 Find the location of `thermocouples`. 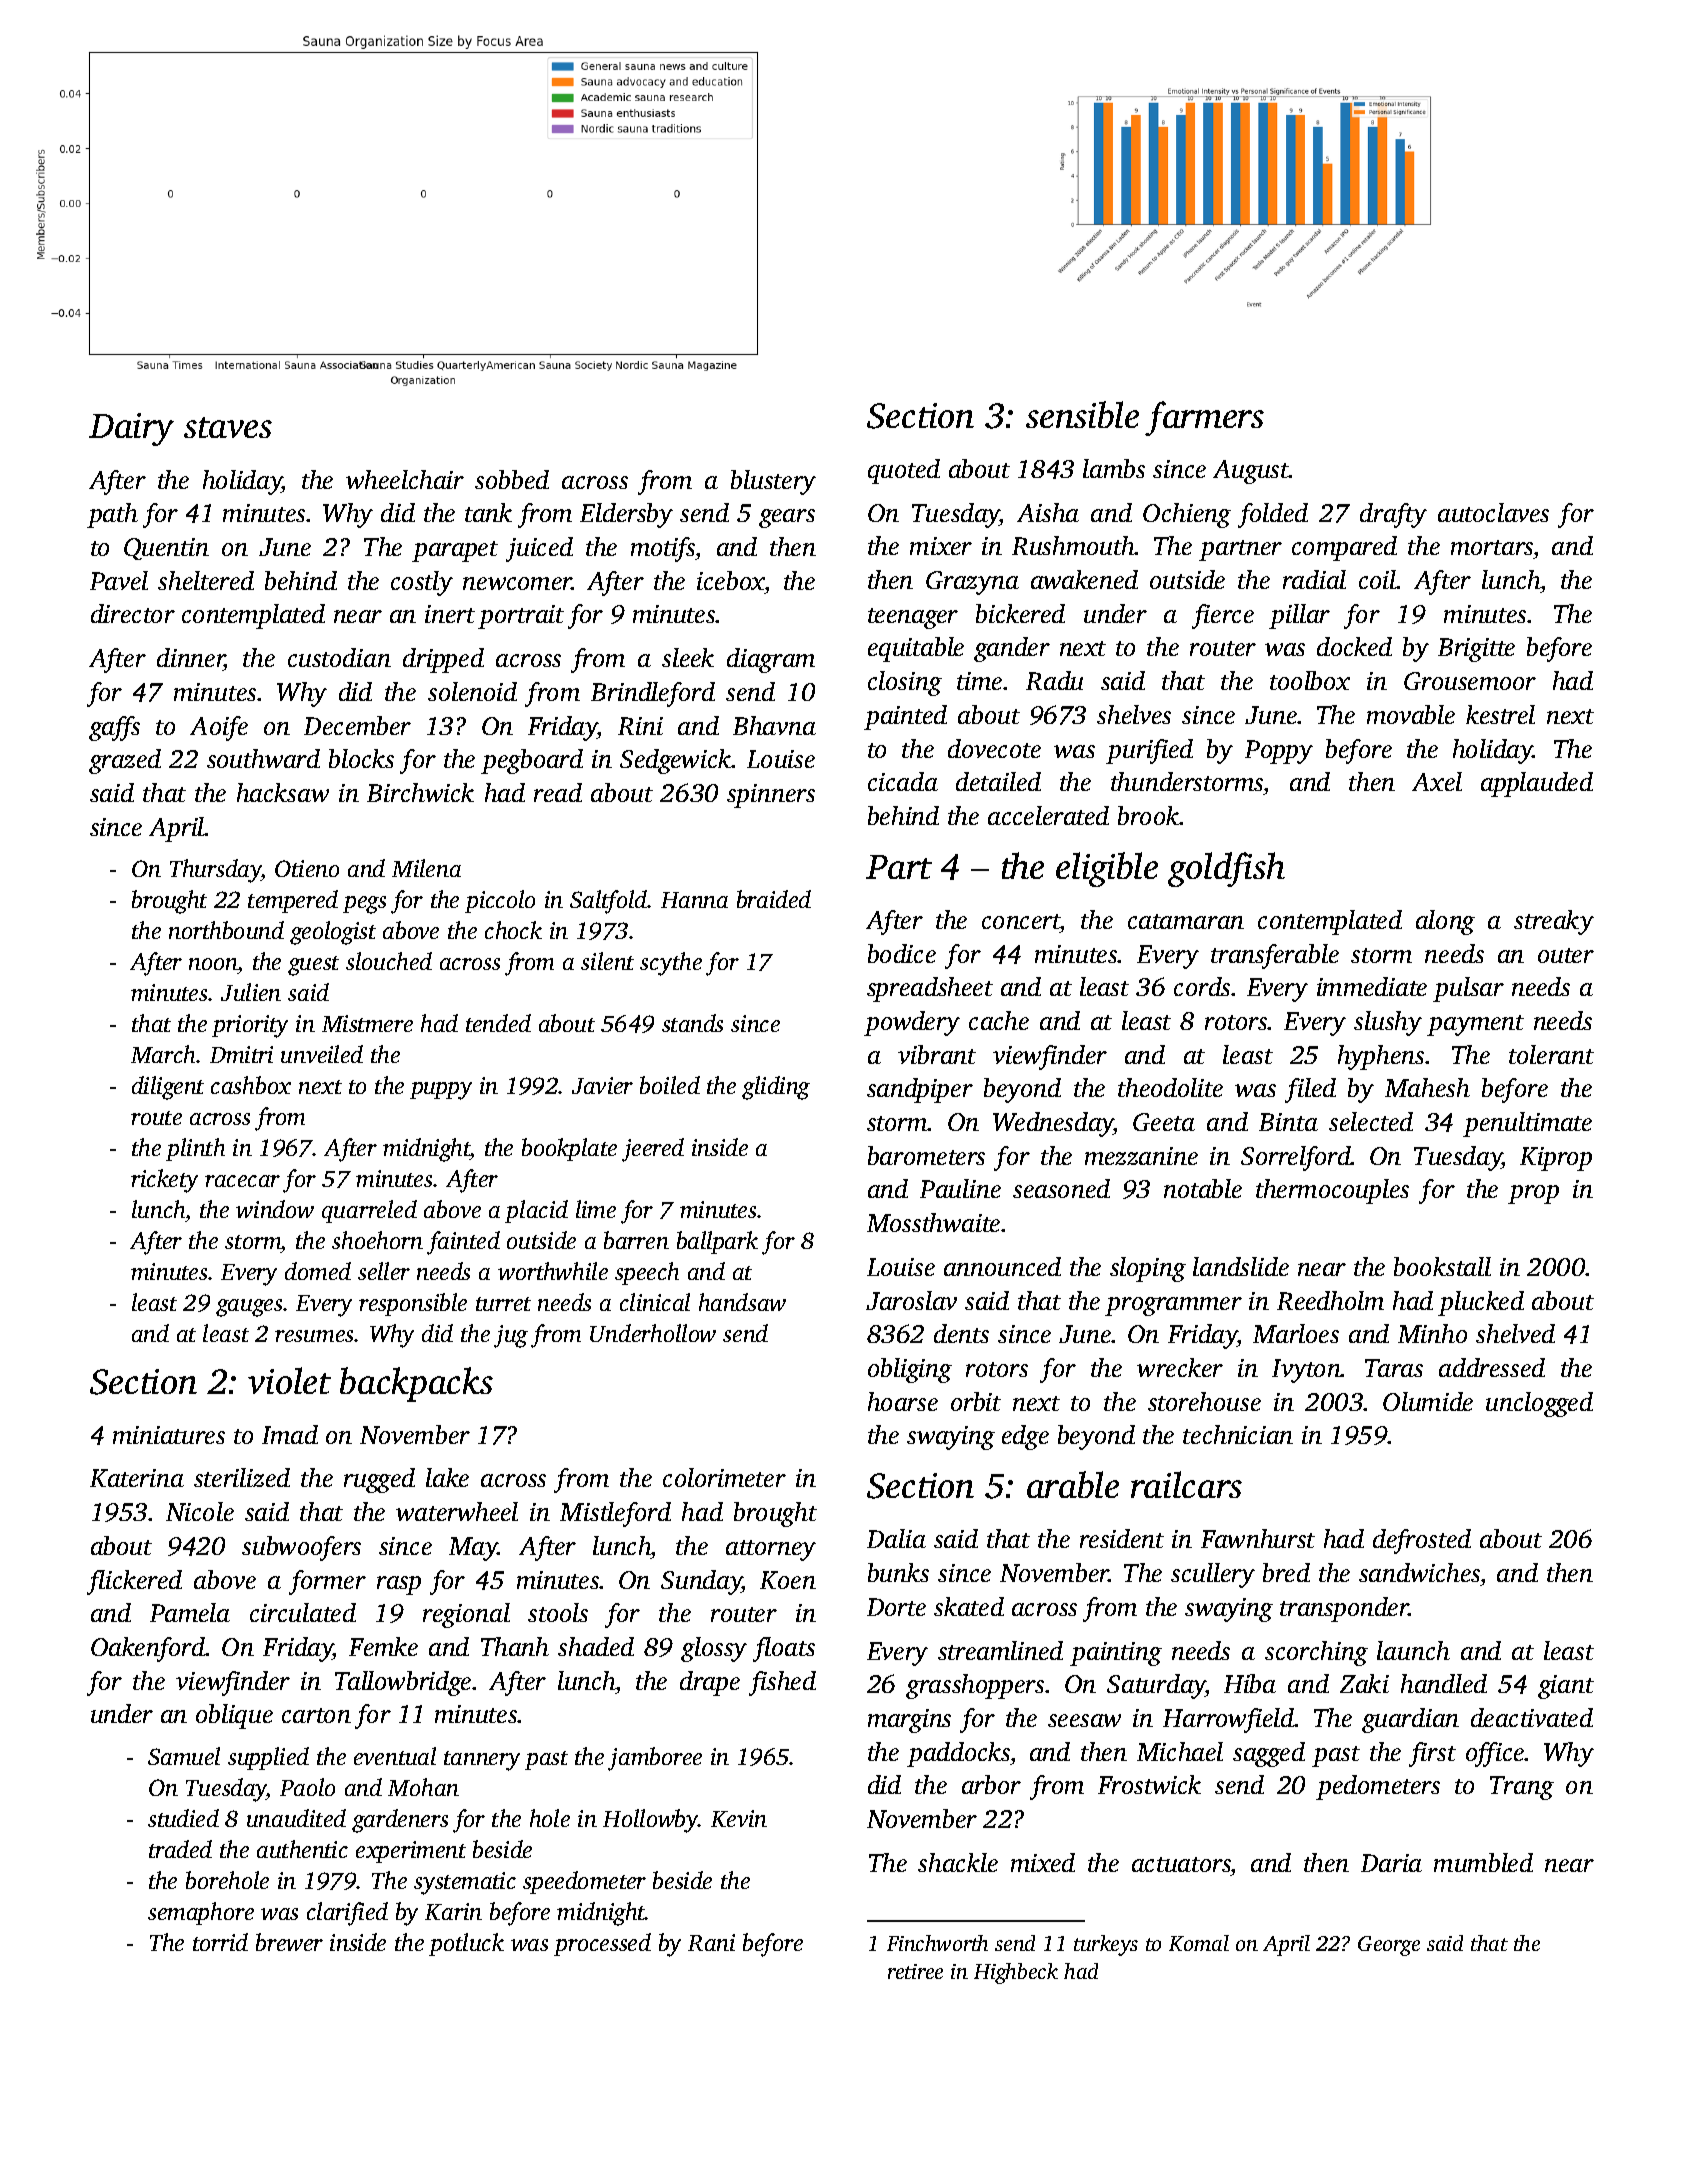

thermocouples is located at coordinates (1332, 1191).
